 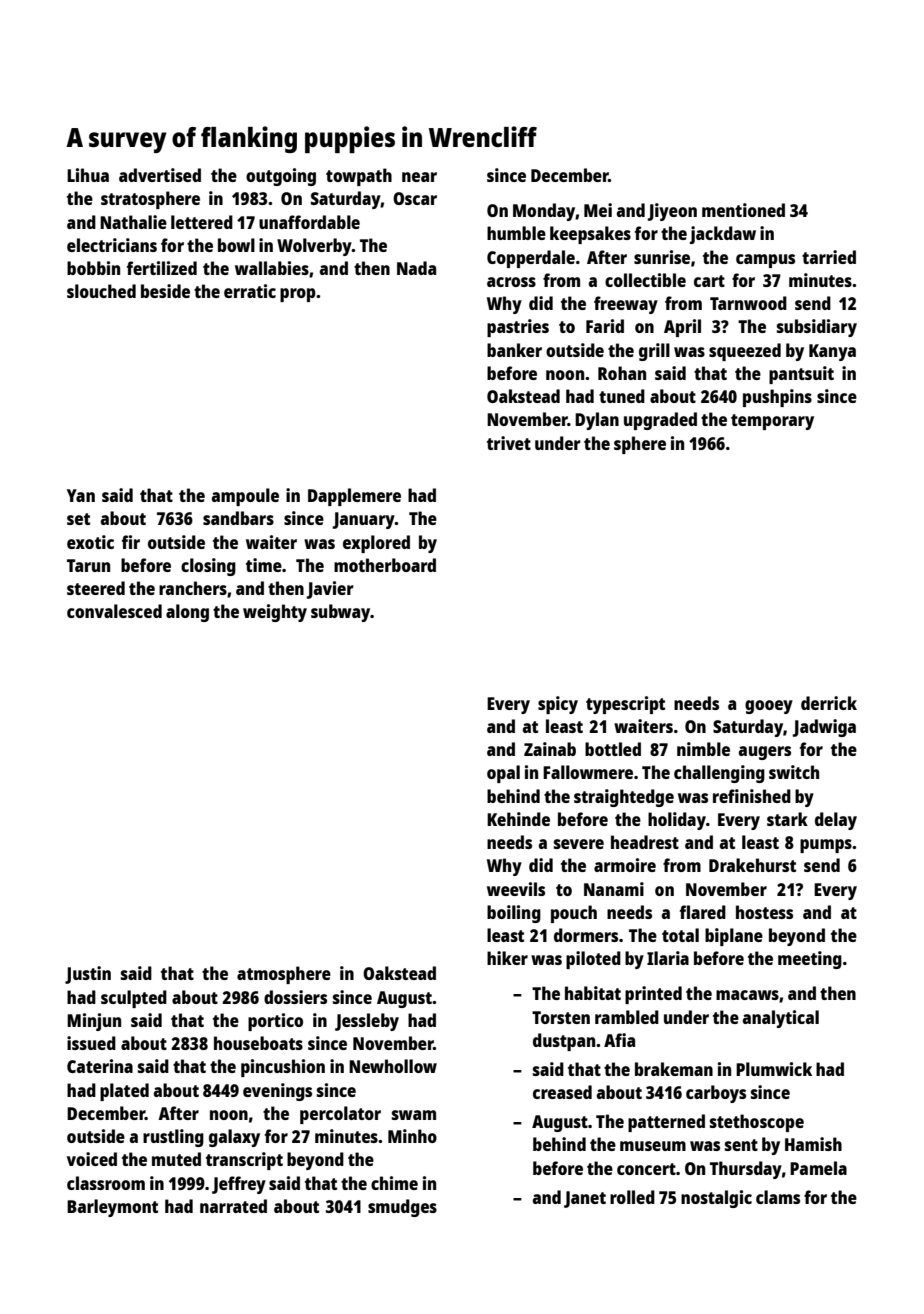 I want to click on derrick, so click(x=829, y=703).
